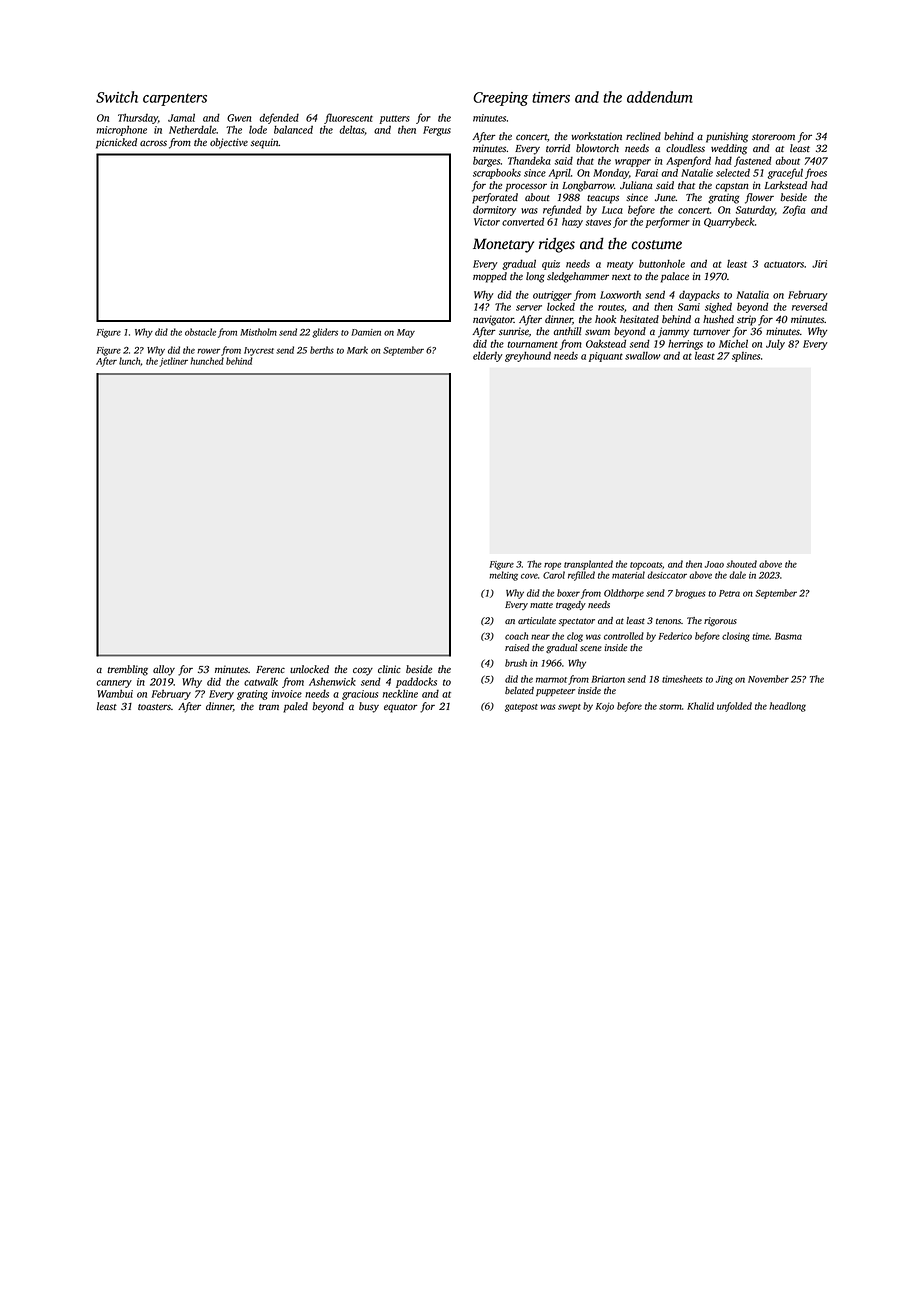  Describe the element at coordinates (357, 350) in the page. I see `Mark` at that location.
